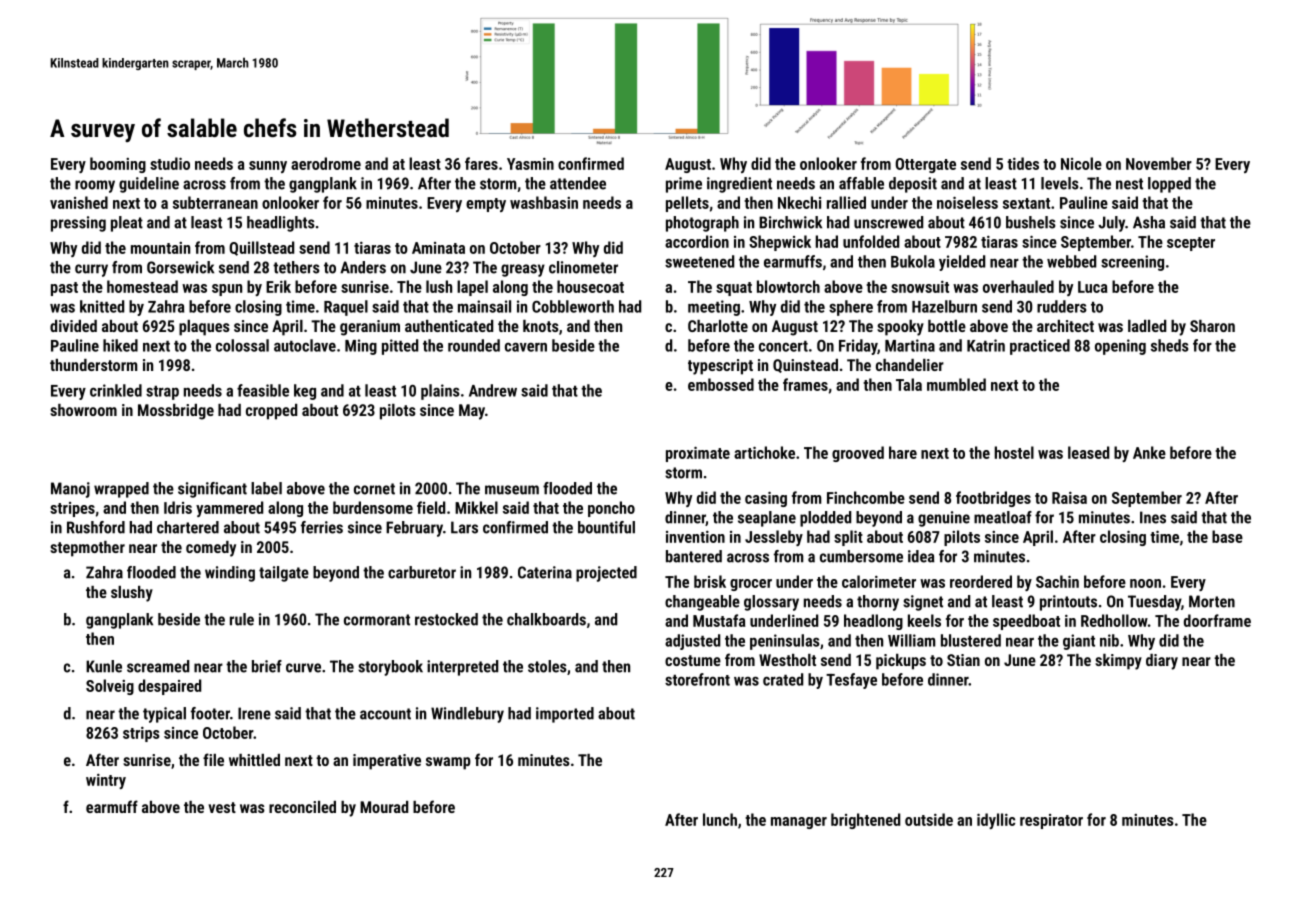 The height and width of the page is (924, 1308). What do you see at coordinates (268, 167) in the page?
I see `sunny` at bounding box center [268, 167].
